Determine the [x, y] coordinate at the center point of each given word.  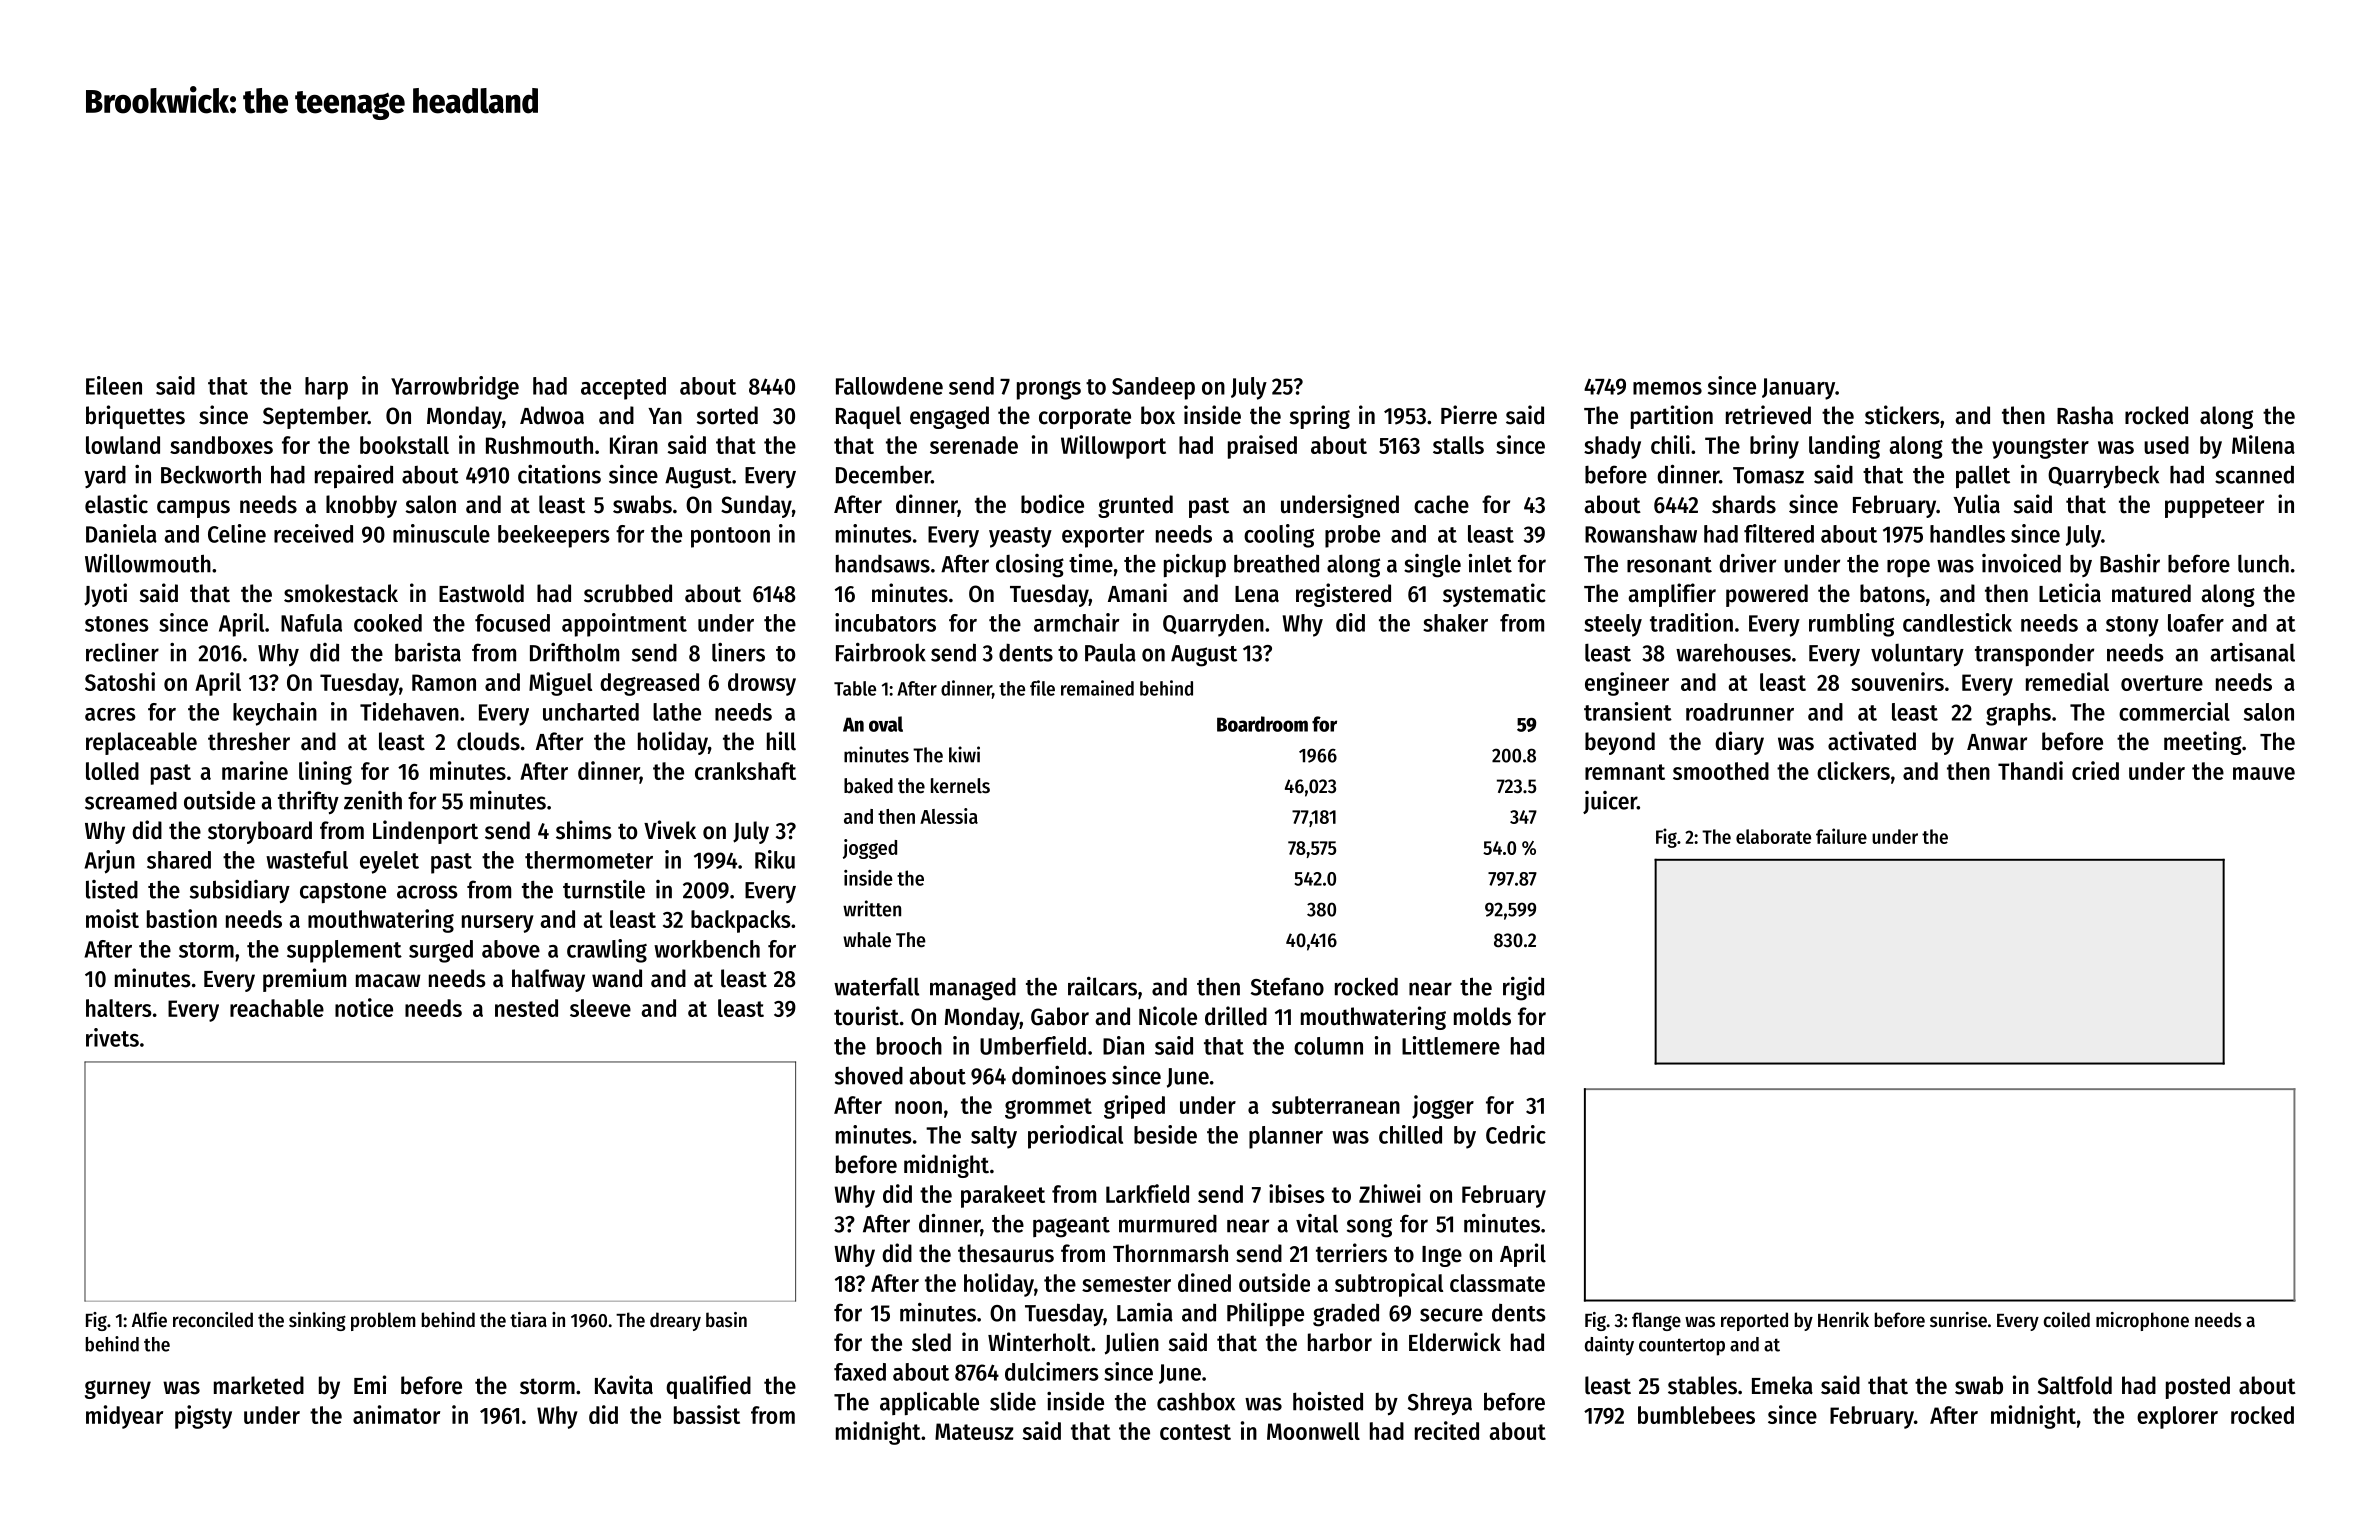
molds [1482, 1016]
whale [867, 940]
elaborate [1773, 836]
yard [105, 477]
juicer [1610, 802]
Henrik [1843, 1320]
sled [931, 1342]
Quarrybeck [2103, 477]
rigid [1523, 989]
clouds [488, 741]
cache [1441, 504]
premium [304, 980]
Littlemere [1451, 1045]
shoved [869, 1076]
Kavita [624, 1385]
